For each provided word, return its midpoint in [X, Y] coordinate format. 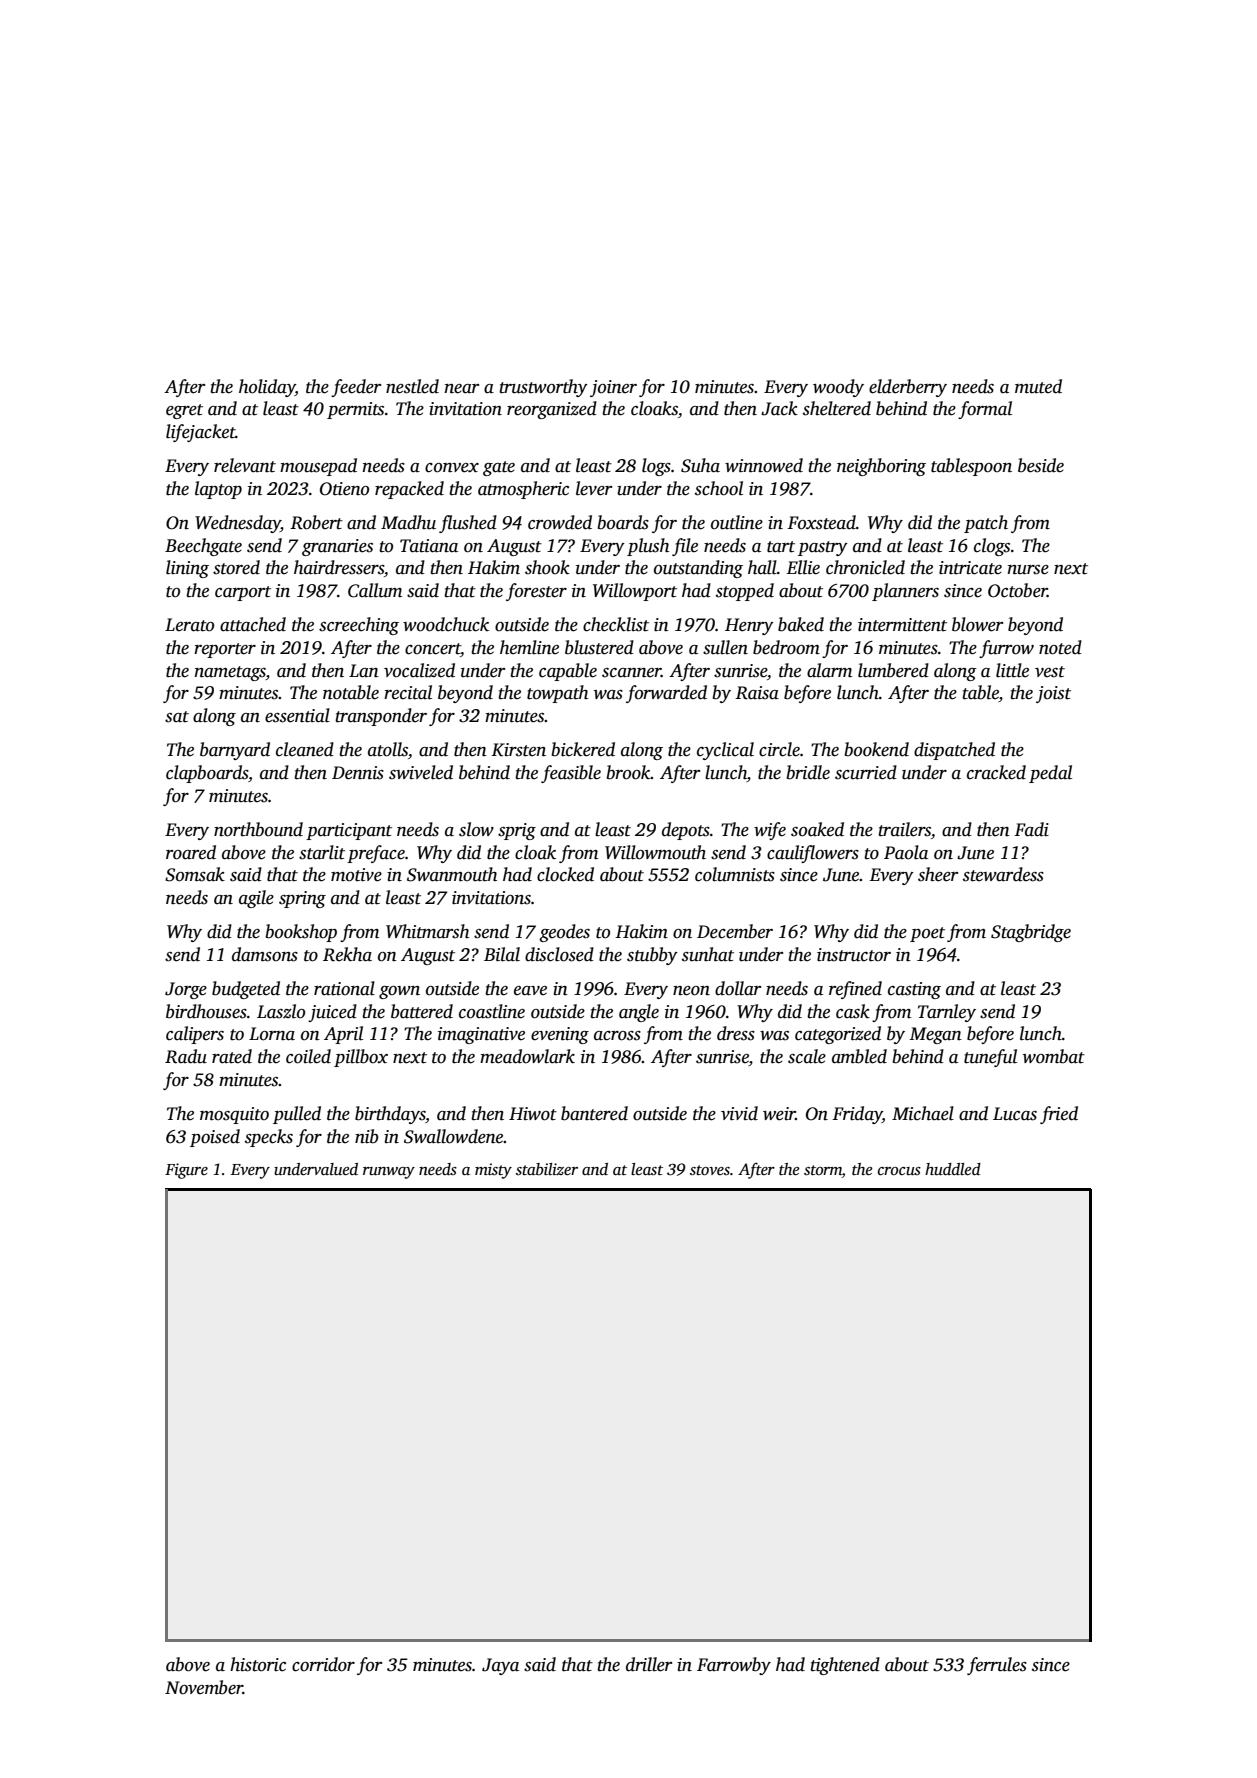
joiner [613, 388]
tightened [845, 1666]
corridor [323, 1664]
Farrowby [734, 1666]
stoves [710, 1170]
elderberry [908, 388]
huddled [953, 1169]
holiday [267, 388]
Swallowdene [454, 1136]
